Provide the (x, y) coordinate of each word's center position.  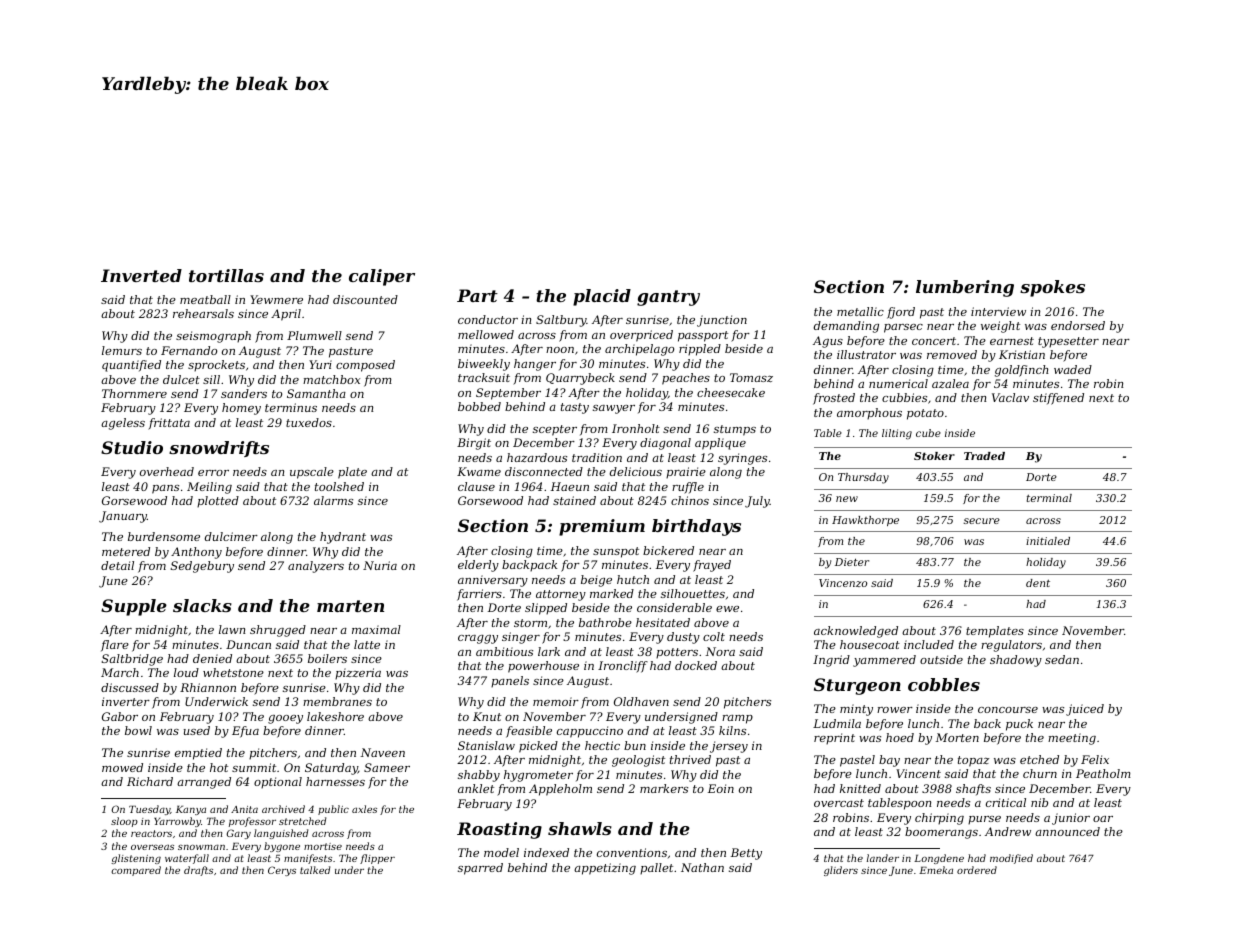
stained (574, 500)
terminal (1049, 498)
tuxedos (309, 422)
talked (315, 870)
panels (510, 682)
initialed (1048, 541)
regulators (1011, 646)
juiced (1085, 710)
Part (477, 295)
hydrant (343, 538)
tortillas (226, 275)
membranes (337, 701)
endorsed (1078, 325)
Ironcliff (623, 667)
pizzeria (358, 674)
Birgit (474, 444)
